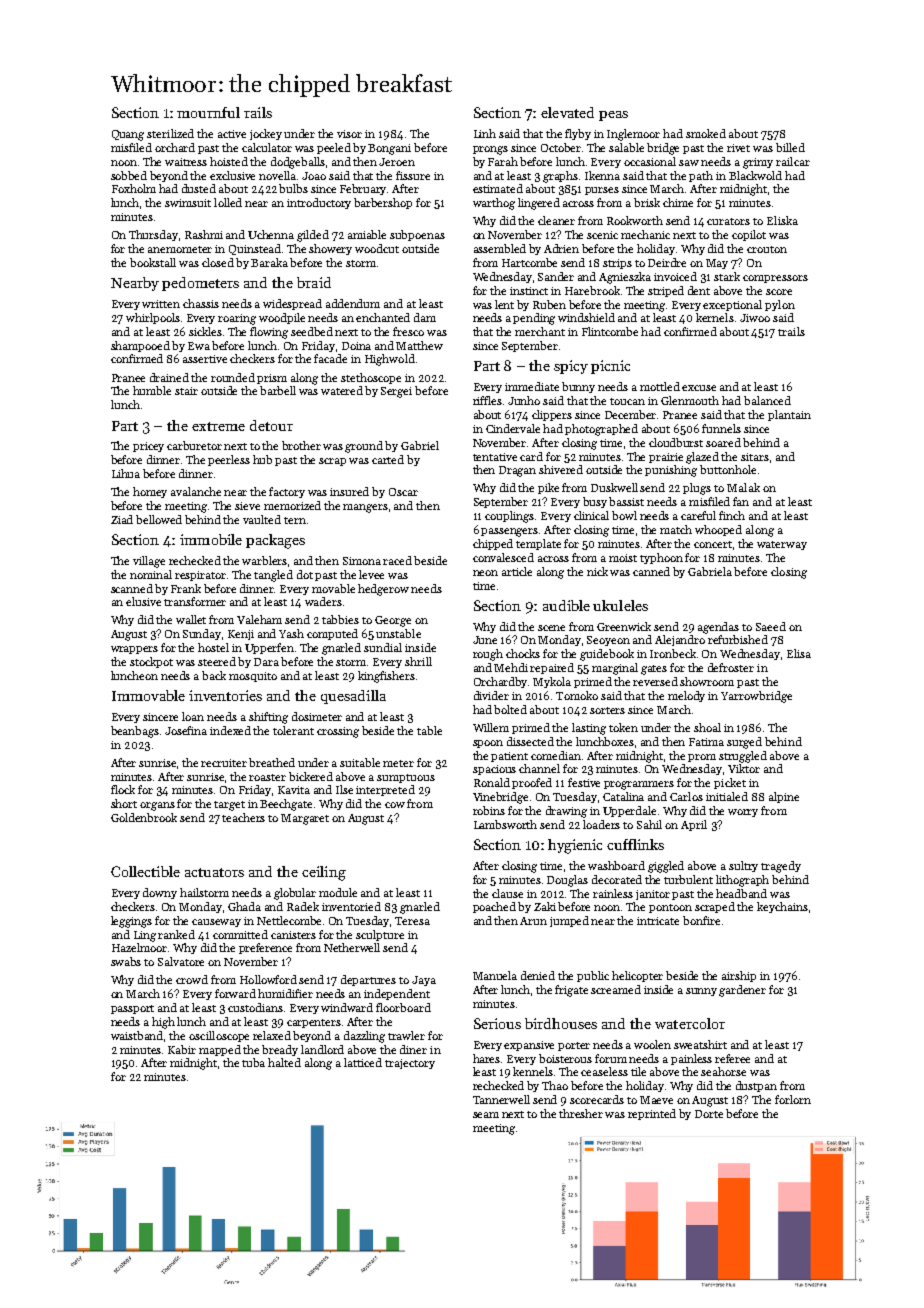 Image resolution: width=924 pixels, height=1308 pixels. What do you see at coordinates (265, 948) in the document?
I see `preference` at bounding box center [265, 948].
